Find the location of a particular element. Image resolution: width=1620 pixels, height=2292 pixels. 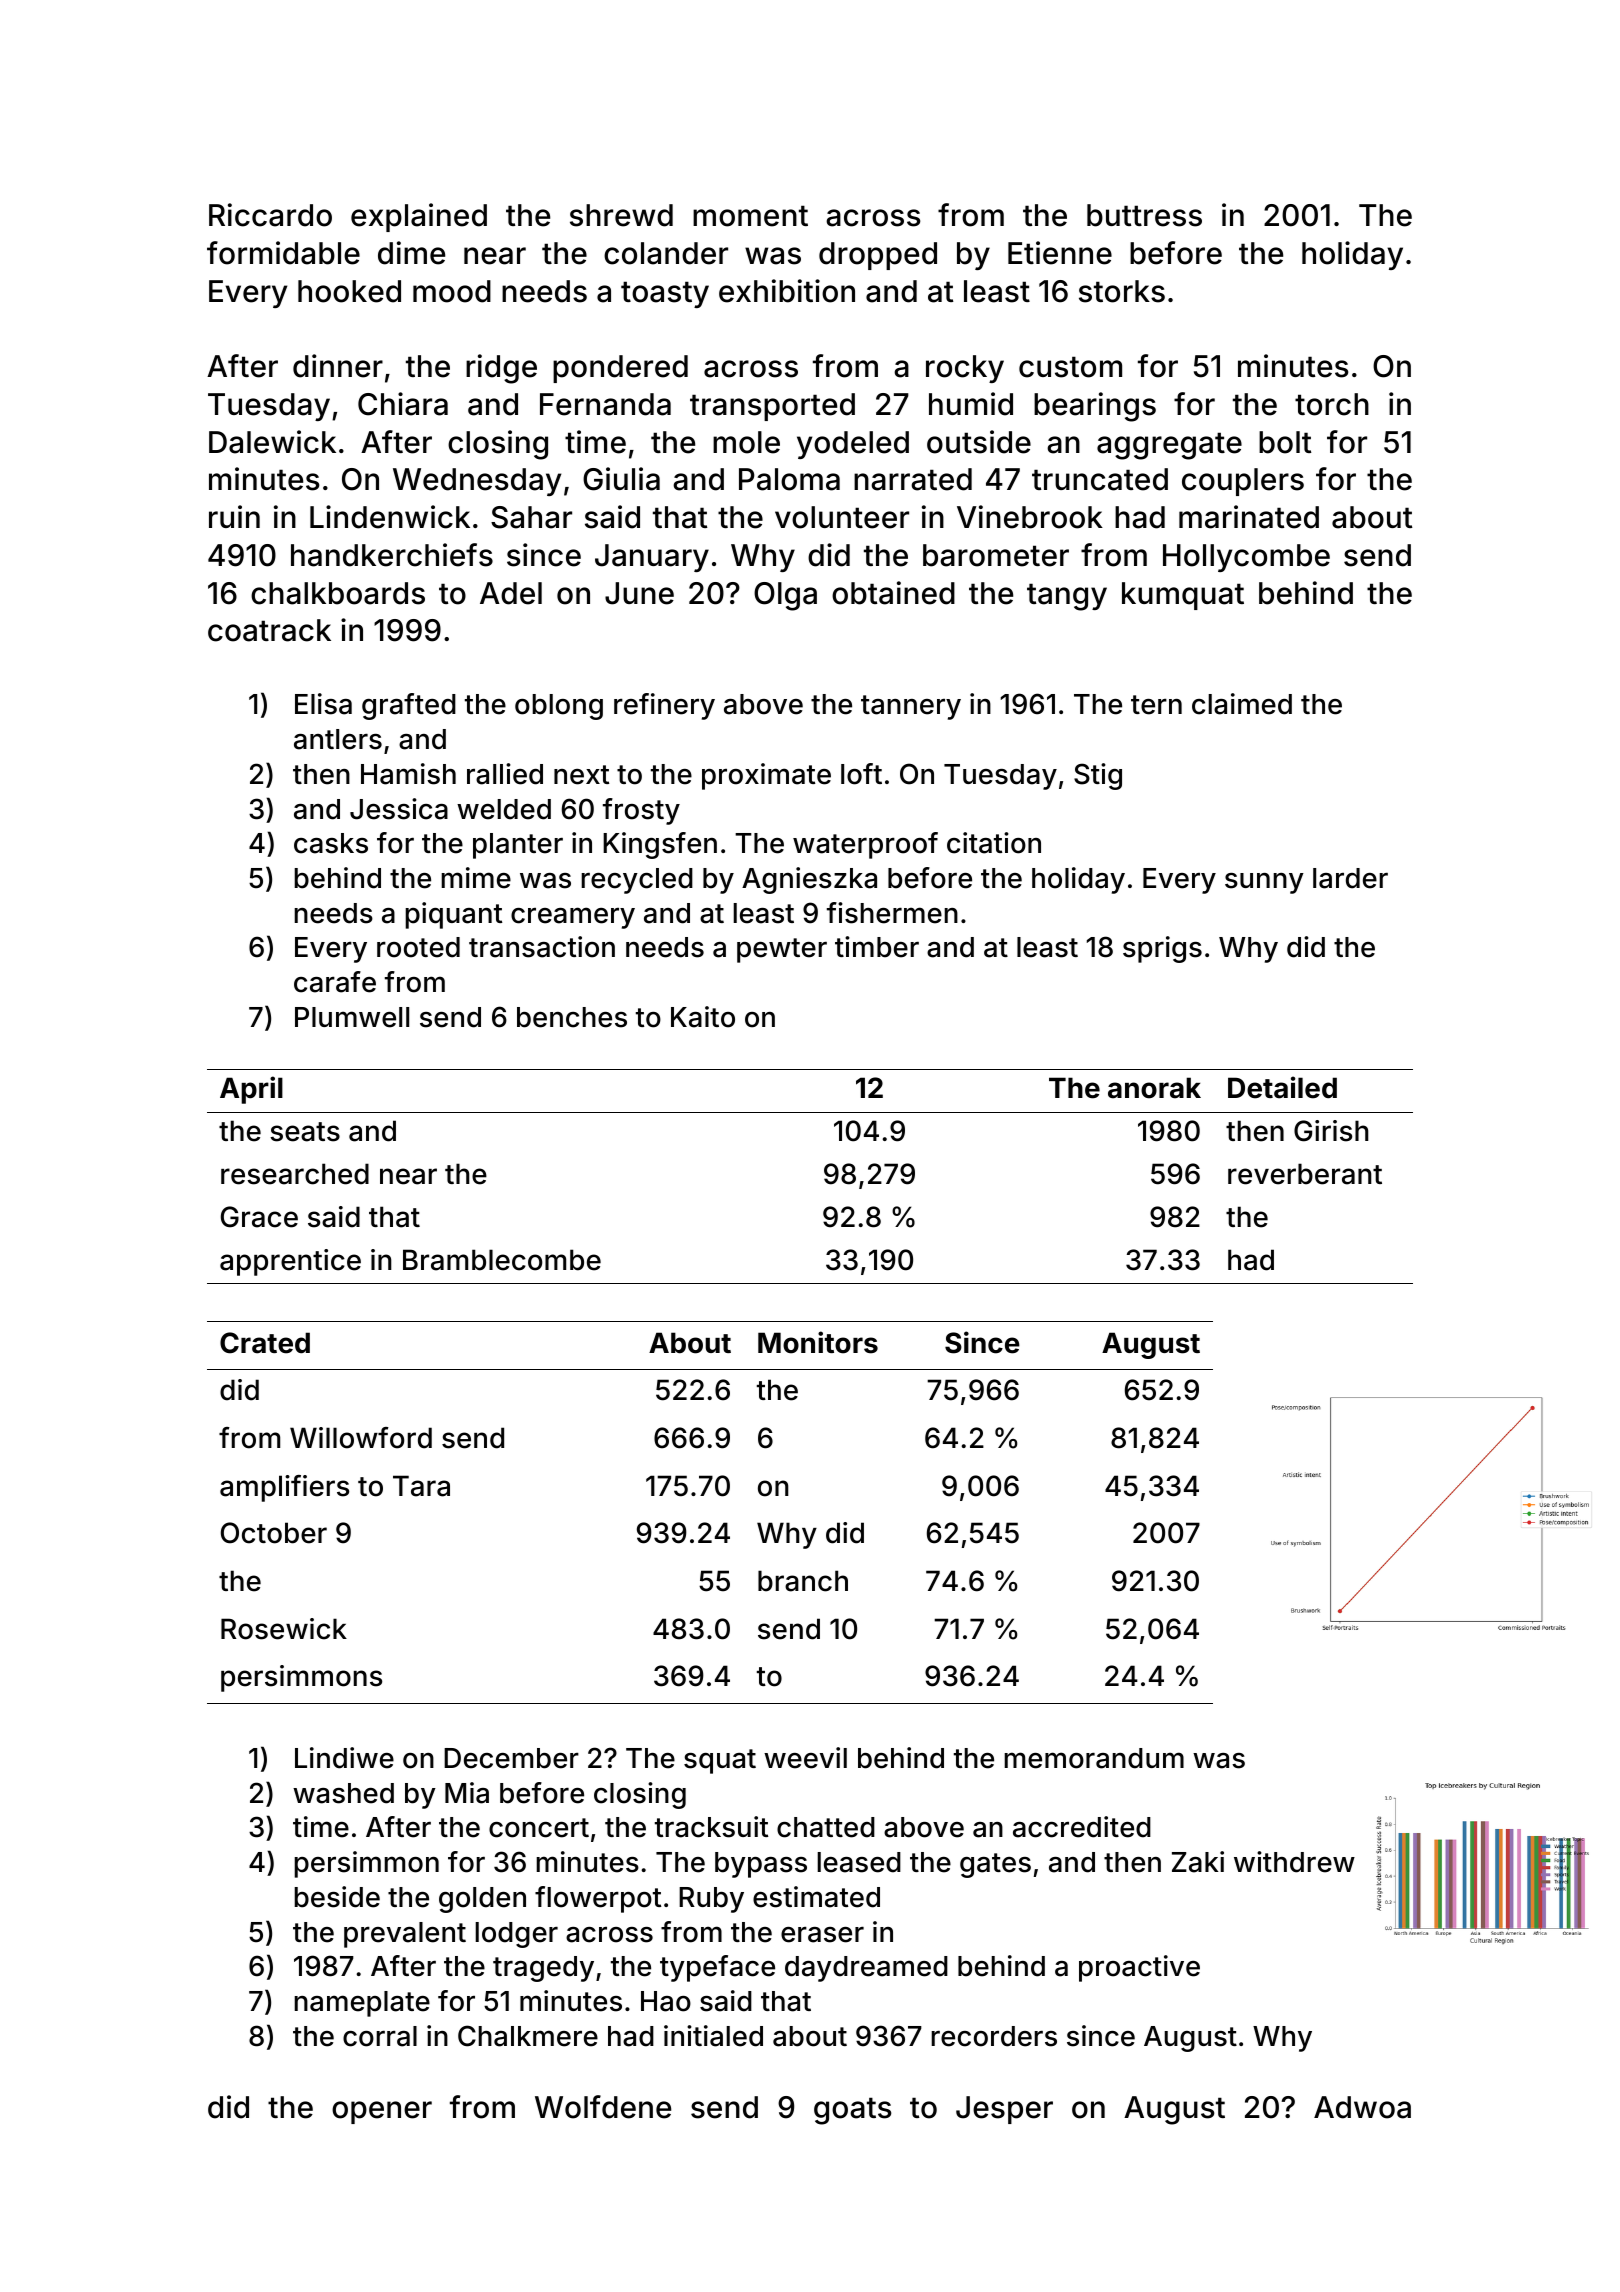

memorandum is located at coordinates (1094, 1758).
